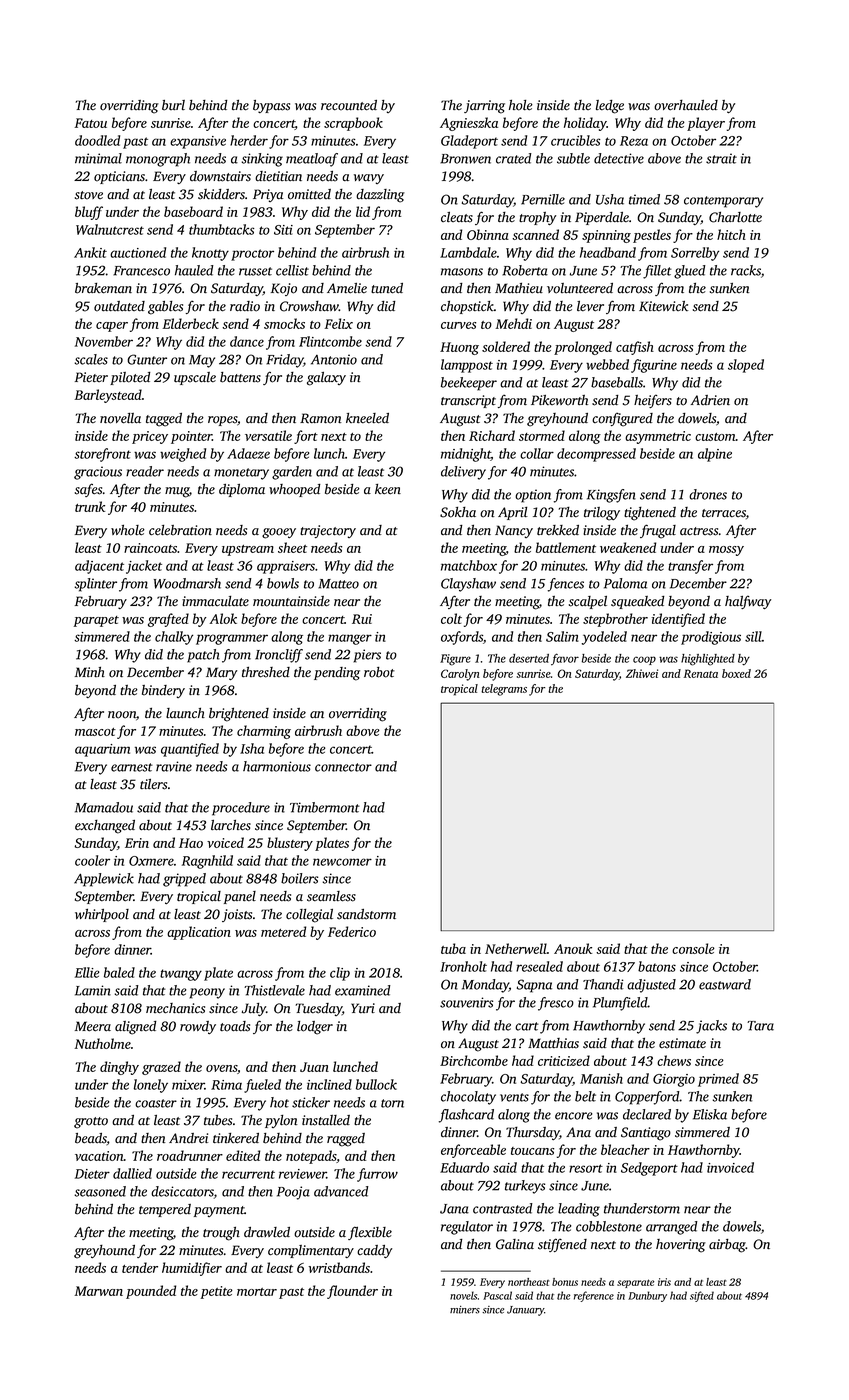 This screenshot has width=849, height=1400. Describe the element at coordinates (458, 512) in the screenshot. I see `Sokha` at that location.
